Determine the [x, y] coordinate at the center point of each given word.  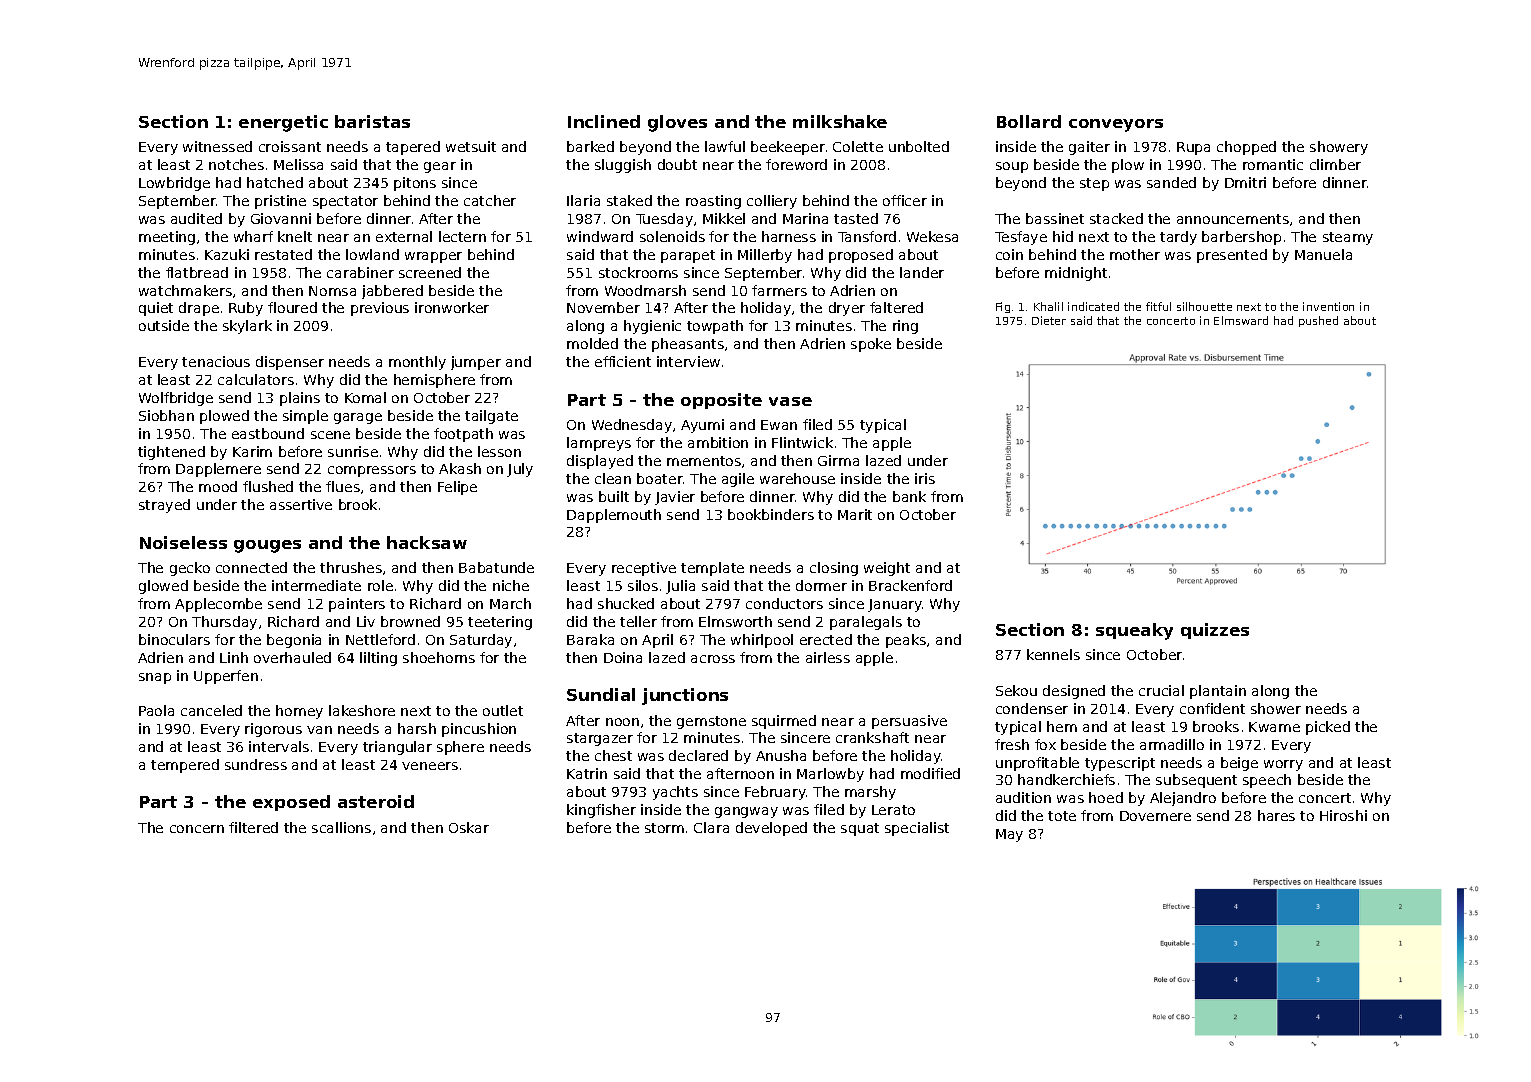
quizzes [1215, 631]
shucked [626, 603]
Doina [623, 657]
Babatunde [496, 567]
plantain [1218, 692]
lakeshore [362, 710]
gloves [677, 123]
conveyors [1116, 125]
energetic [283, 123]
